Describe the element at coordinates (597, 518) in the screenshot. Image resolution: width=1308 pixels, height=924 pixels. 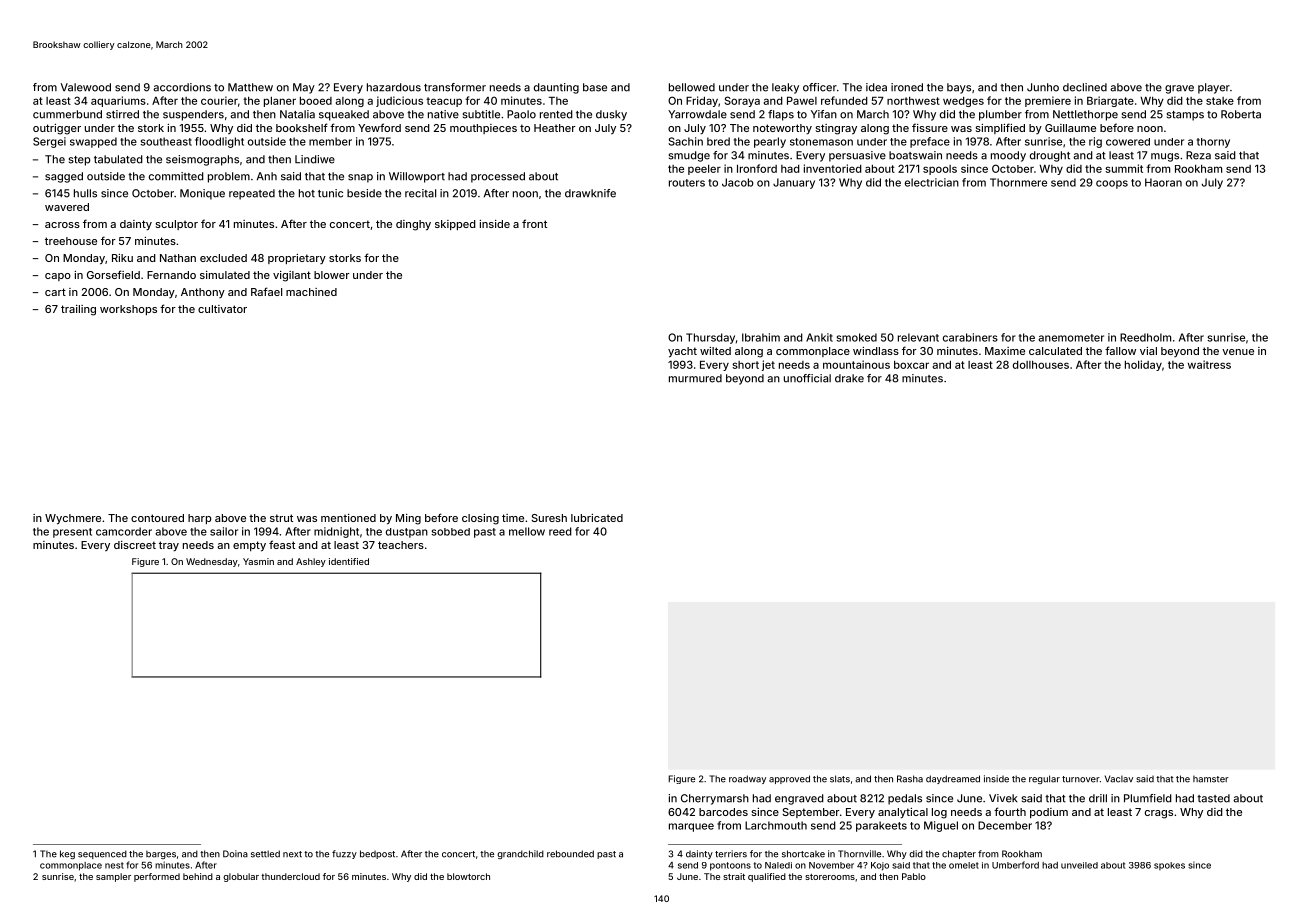
I see `lubricated` at that location.
